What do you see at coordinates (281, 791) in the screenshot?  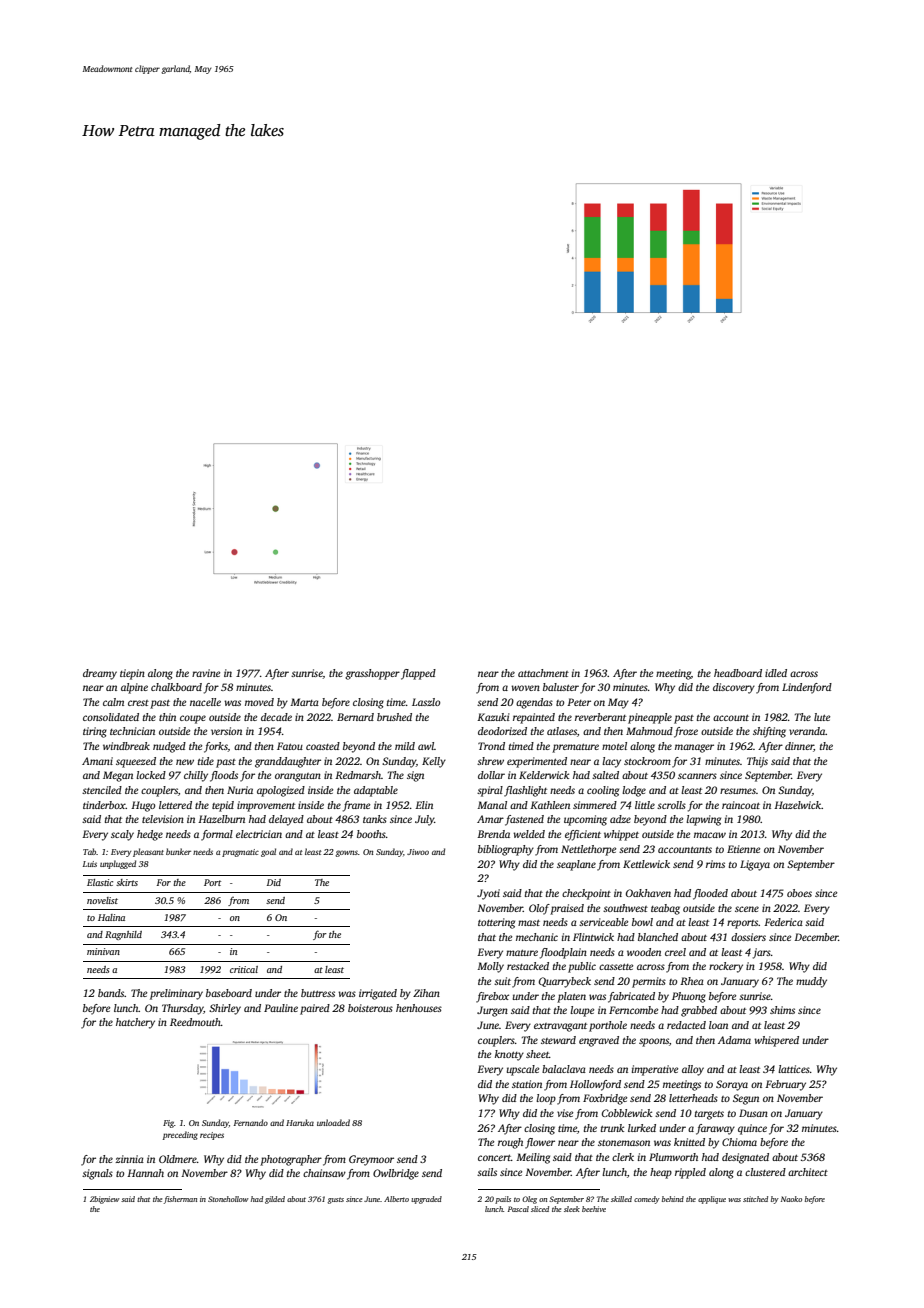 I see `apologized` at bounding box center [281, 791].
